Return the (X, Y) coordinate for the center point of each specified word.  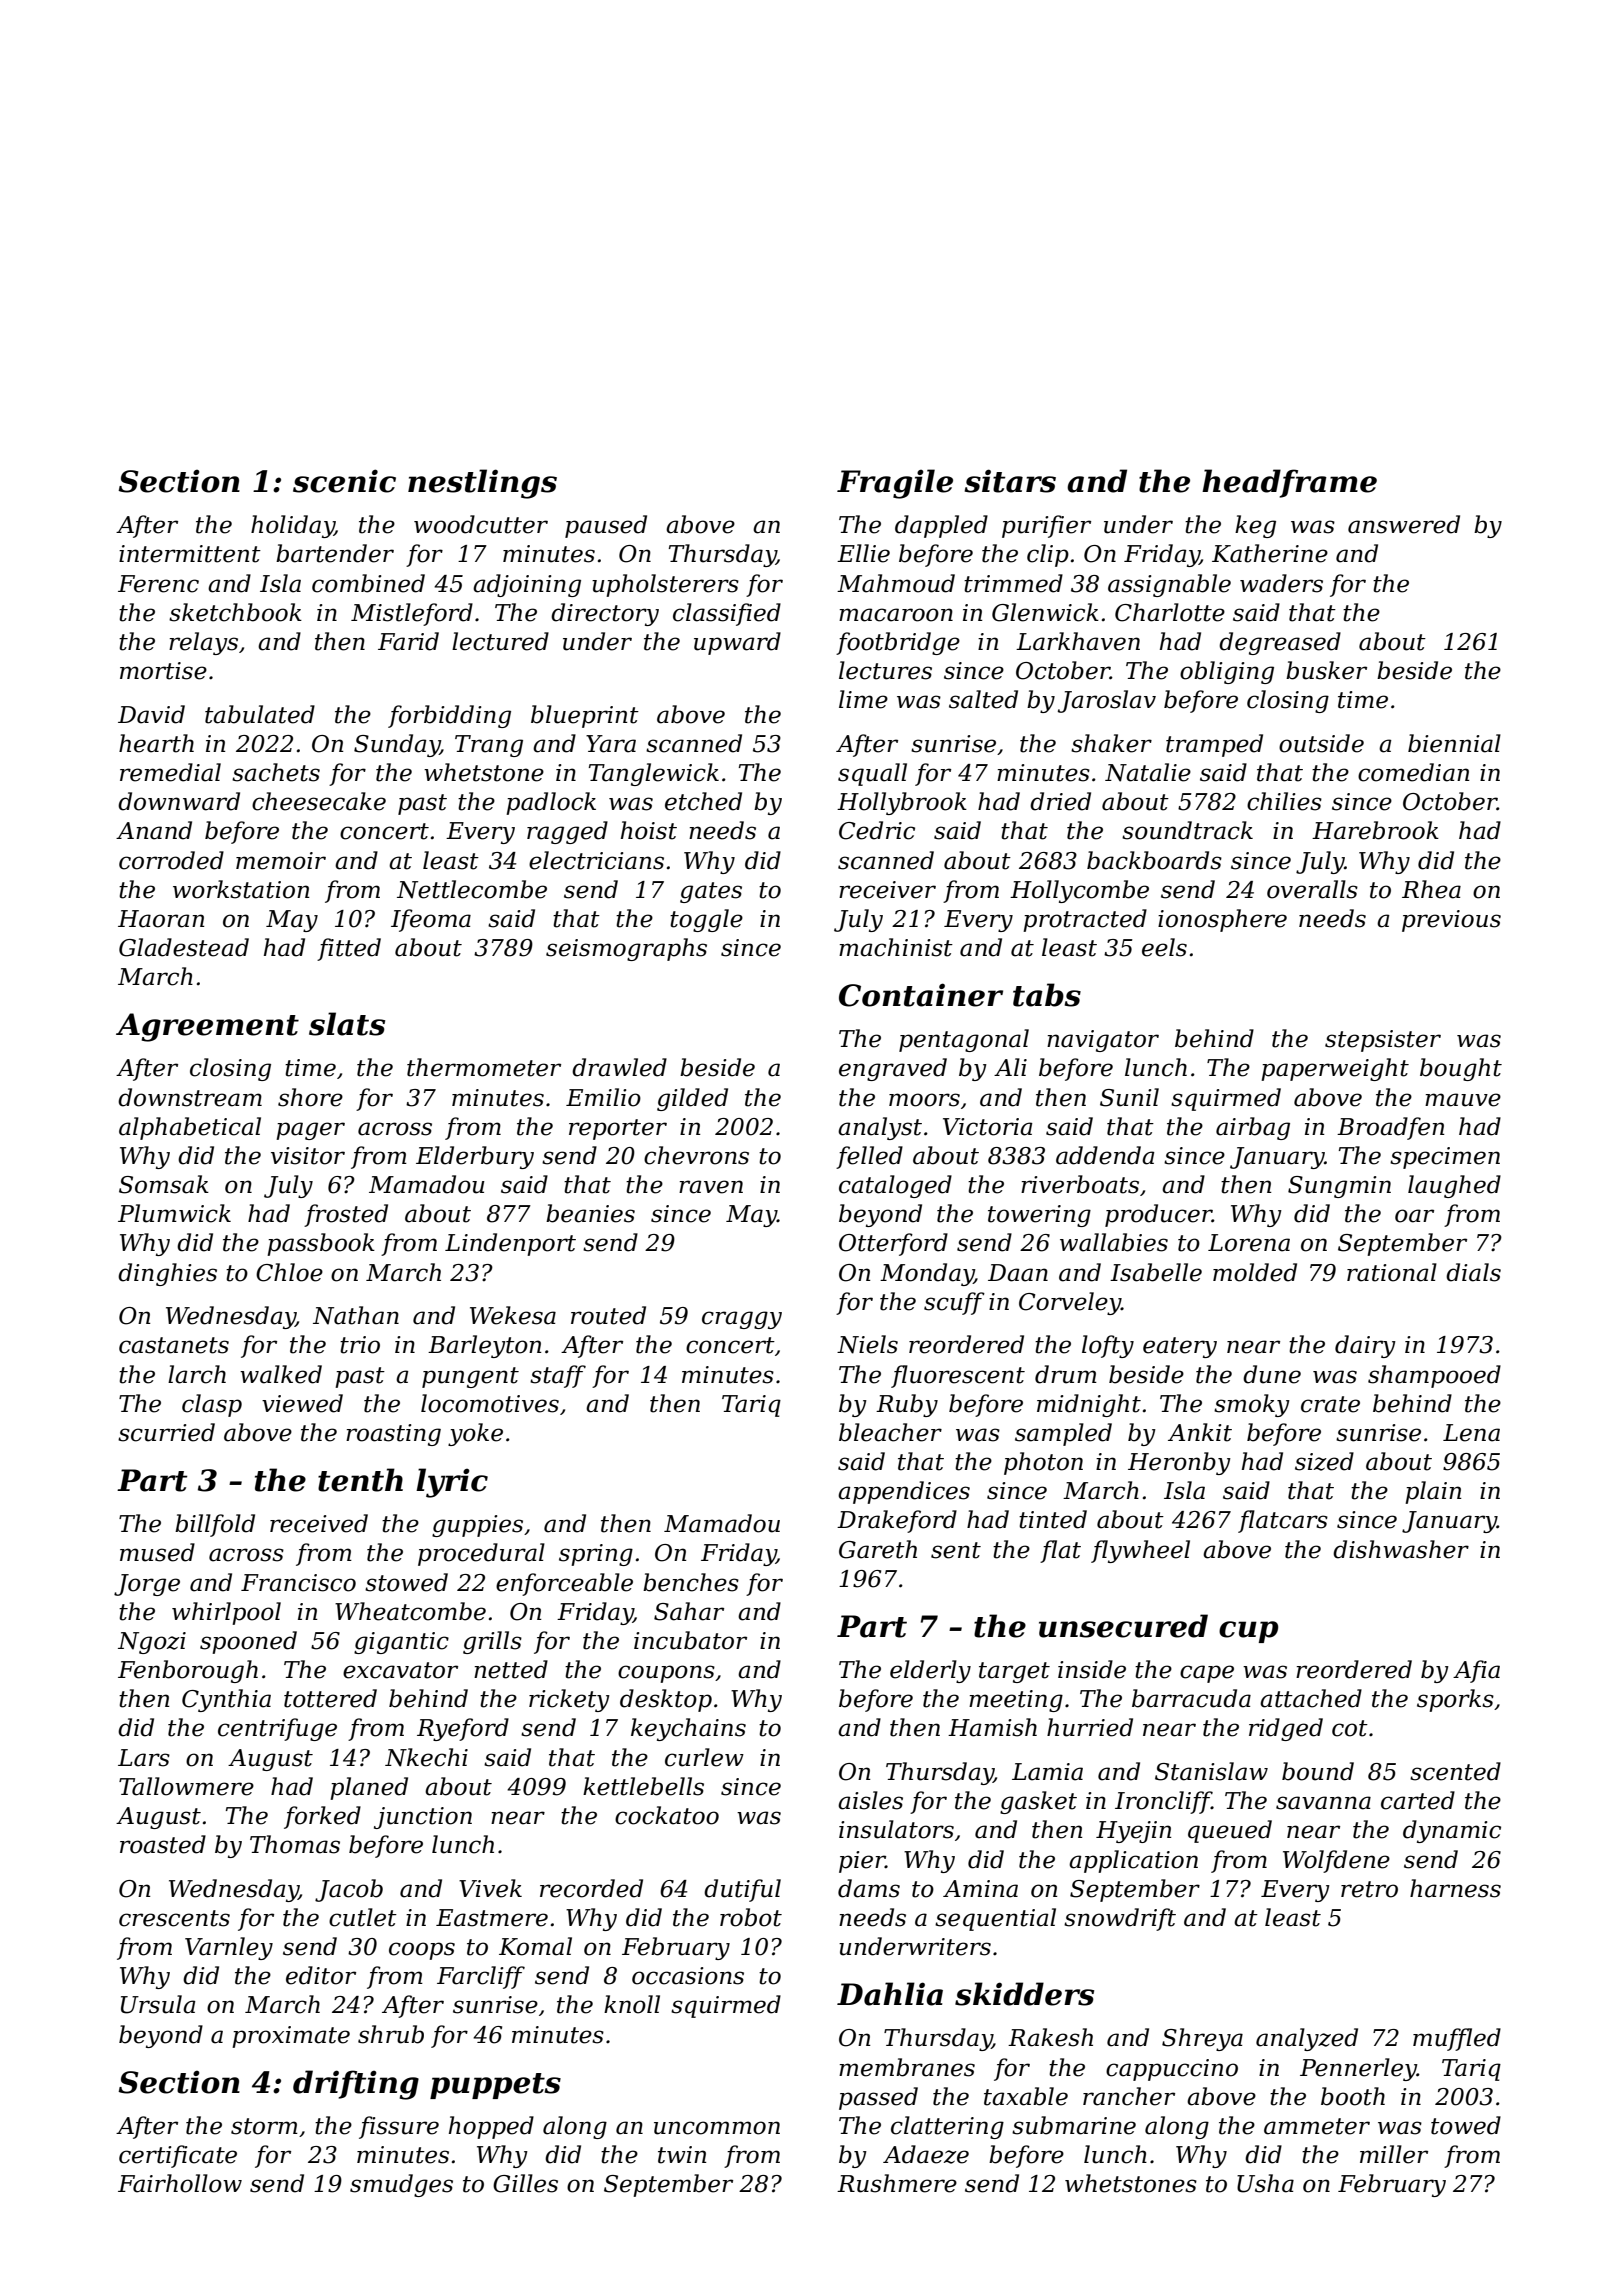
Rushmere (897, 2183)
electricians (596, 860)
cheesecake (319, 801)
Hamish (992, 1727)
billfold (215, 1525)
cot (1350, 1728)
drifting (356, 2085)
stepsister (1383, 1041)
